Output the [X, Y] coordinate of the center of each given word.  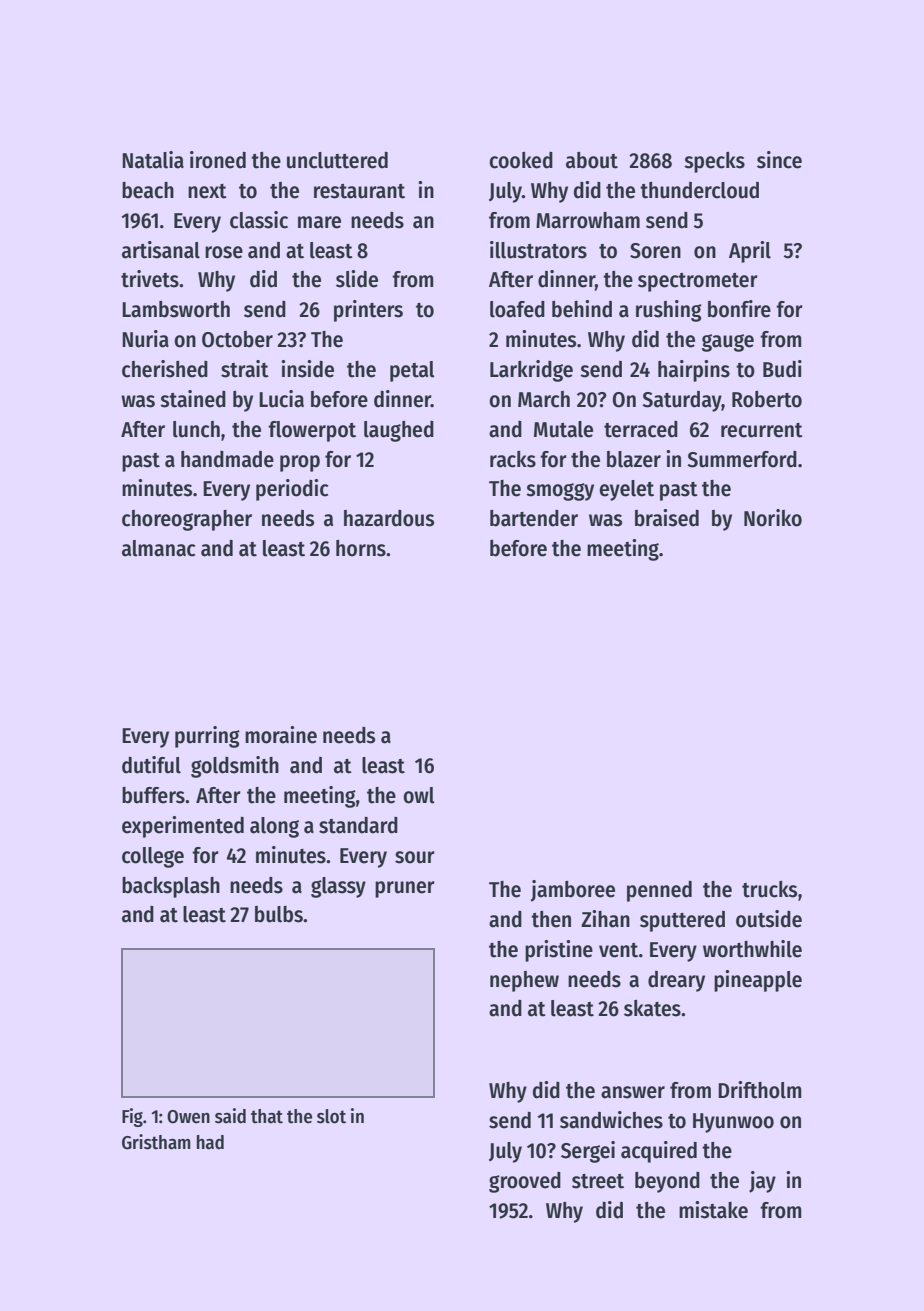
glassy [338, 887]
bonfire [739, 309]
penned [659, 891]
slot [331, 1116]
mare [319, 222]
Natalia [153, 160]
